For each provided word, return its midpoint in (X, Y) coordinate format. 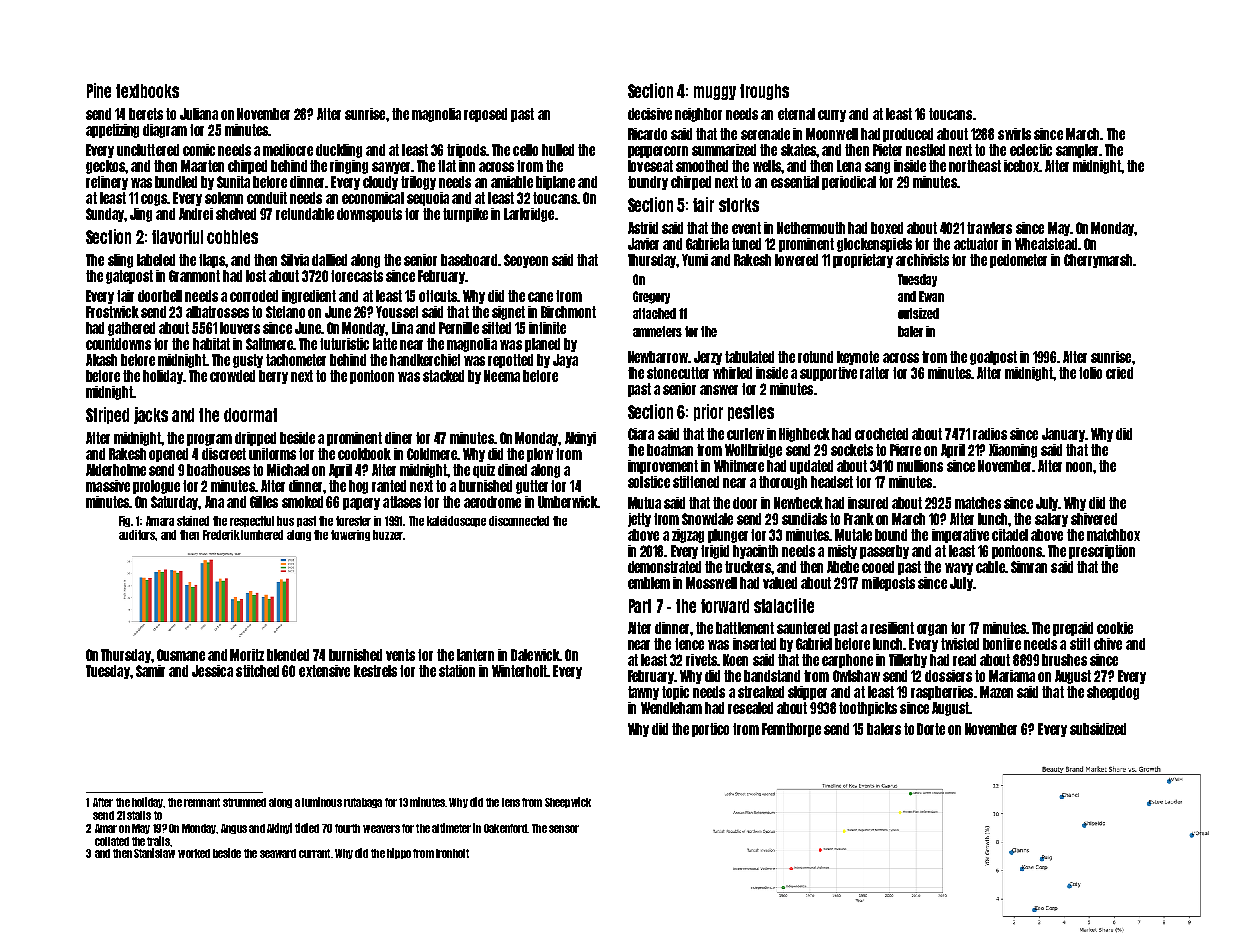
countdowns (118, 344)
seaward (278, 853)
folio (1090, 373)
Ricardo (647, 134)
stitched (257, 671)
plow (540, 455)
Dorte (931, 729)
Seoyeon (526, 261)
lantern (475, 655)
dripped (255, 439)
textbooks (147, 91)
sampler (1077, 151)
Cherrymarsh (1098, 261)
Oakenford (505, 828)
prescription (1102, 552)
